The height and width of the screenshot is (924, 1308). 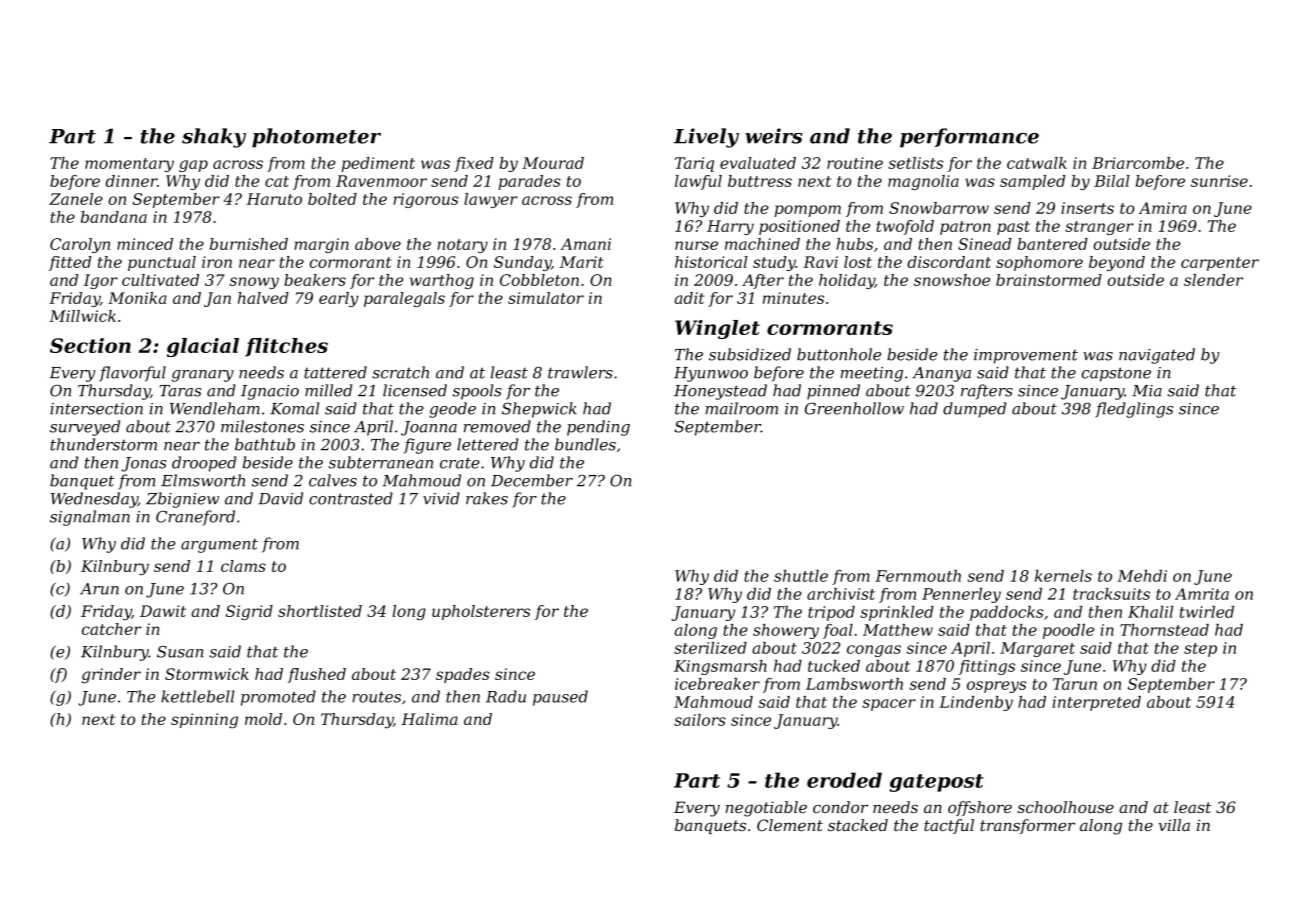 I want to click on sterilized, so click(x=710, y=648).
